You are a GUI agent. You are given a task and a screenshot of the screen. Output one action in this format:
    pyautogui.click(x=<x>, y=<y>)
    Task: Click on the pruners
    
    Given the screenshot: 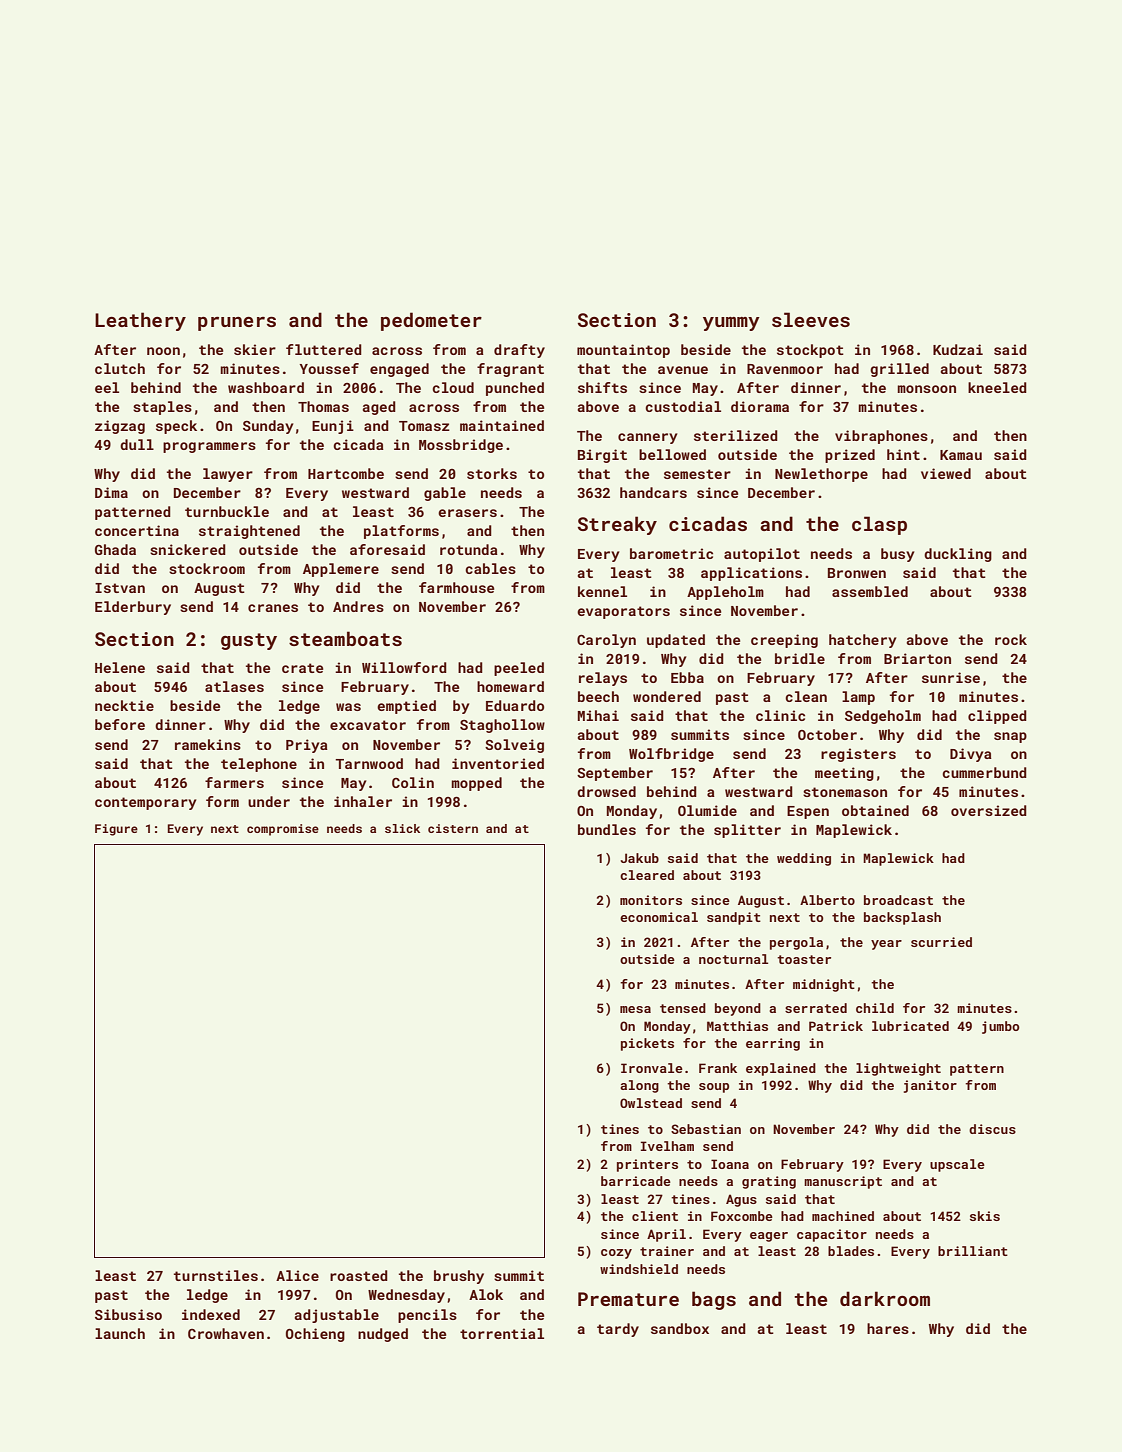 What is the action you would take?
    pyautogui.click(x=237, y=324)
